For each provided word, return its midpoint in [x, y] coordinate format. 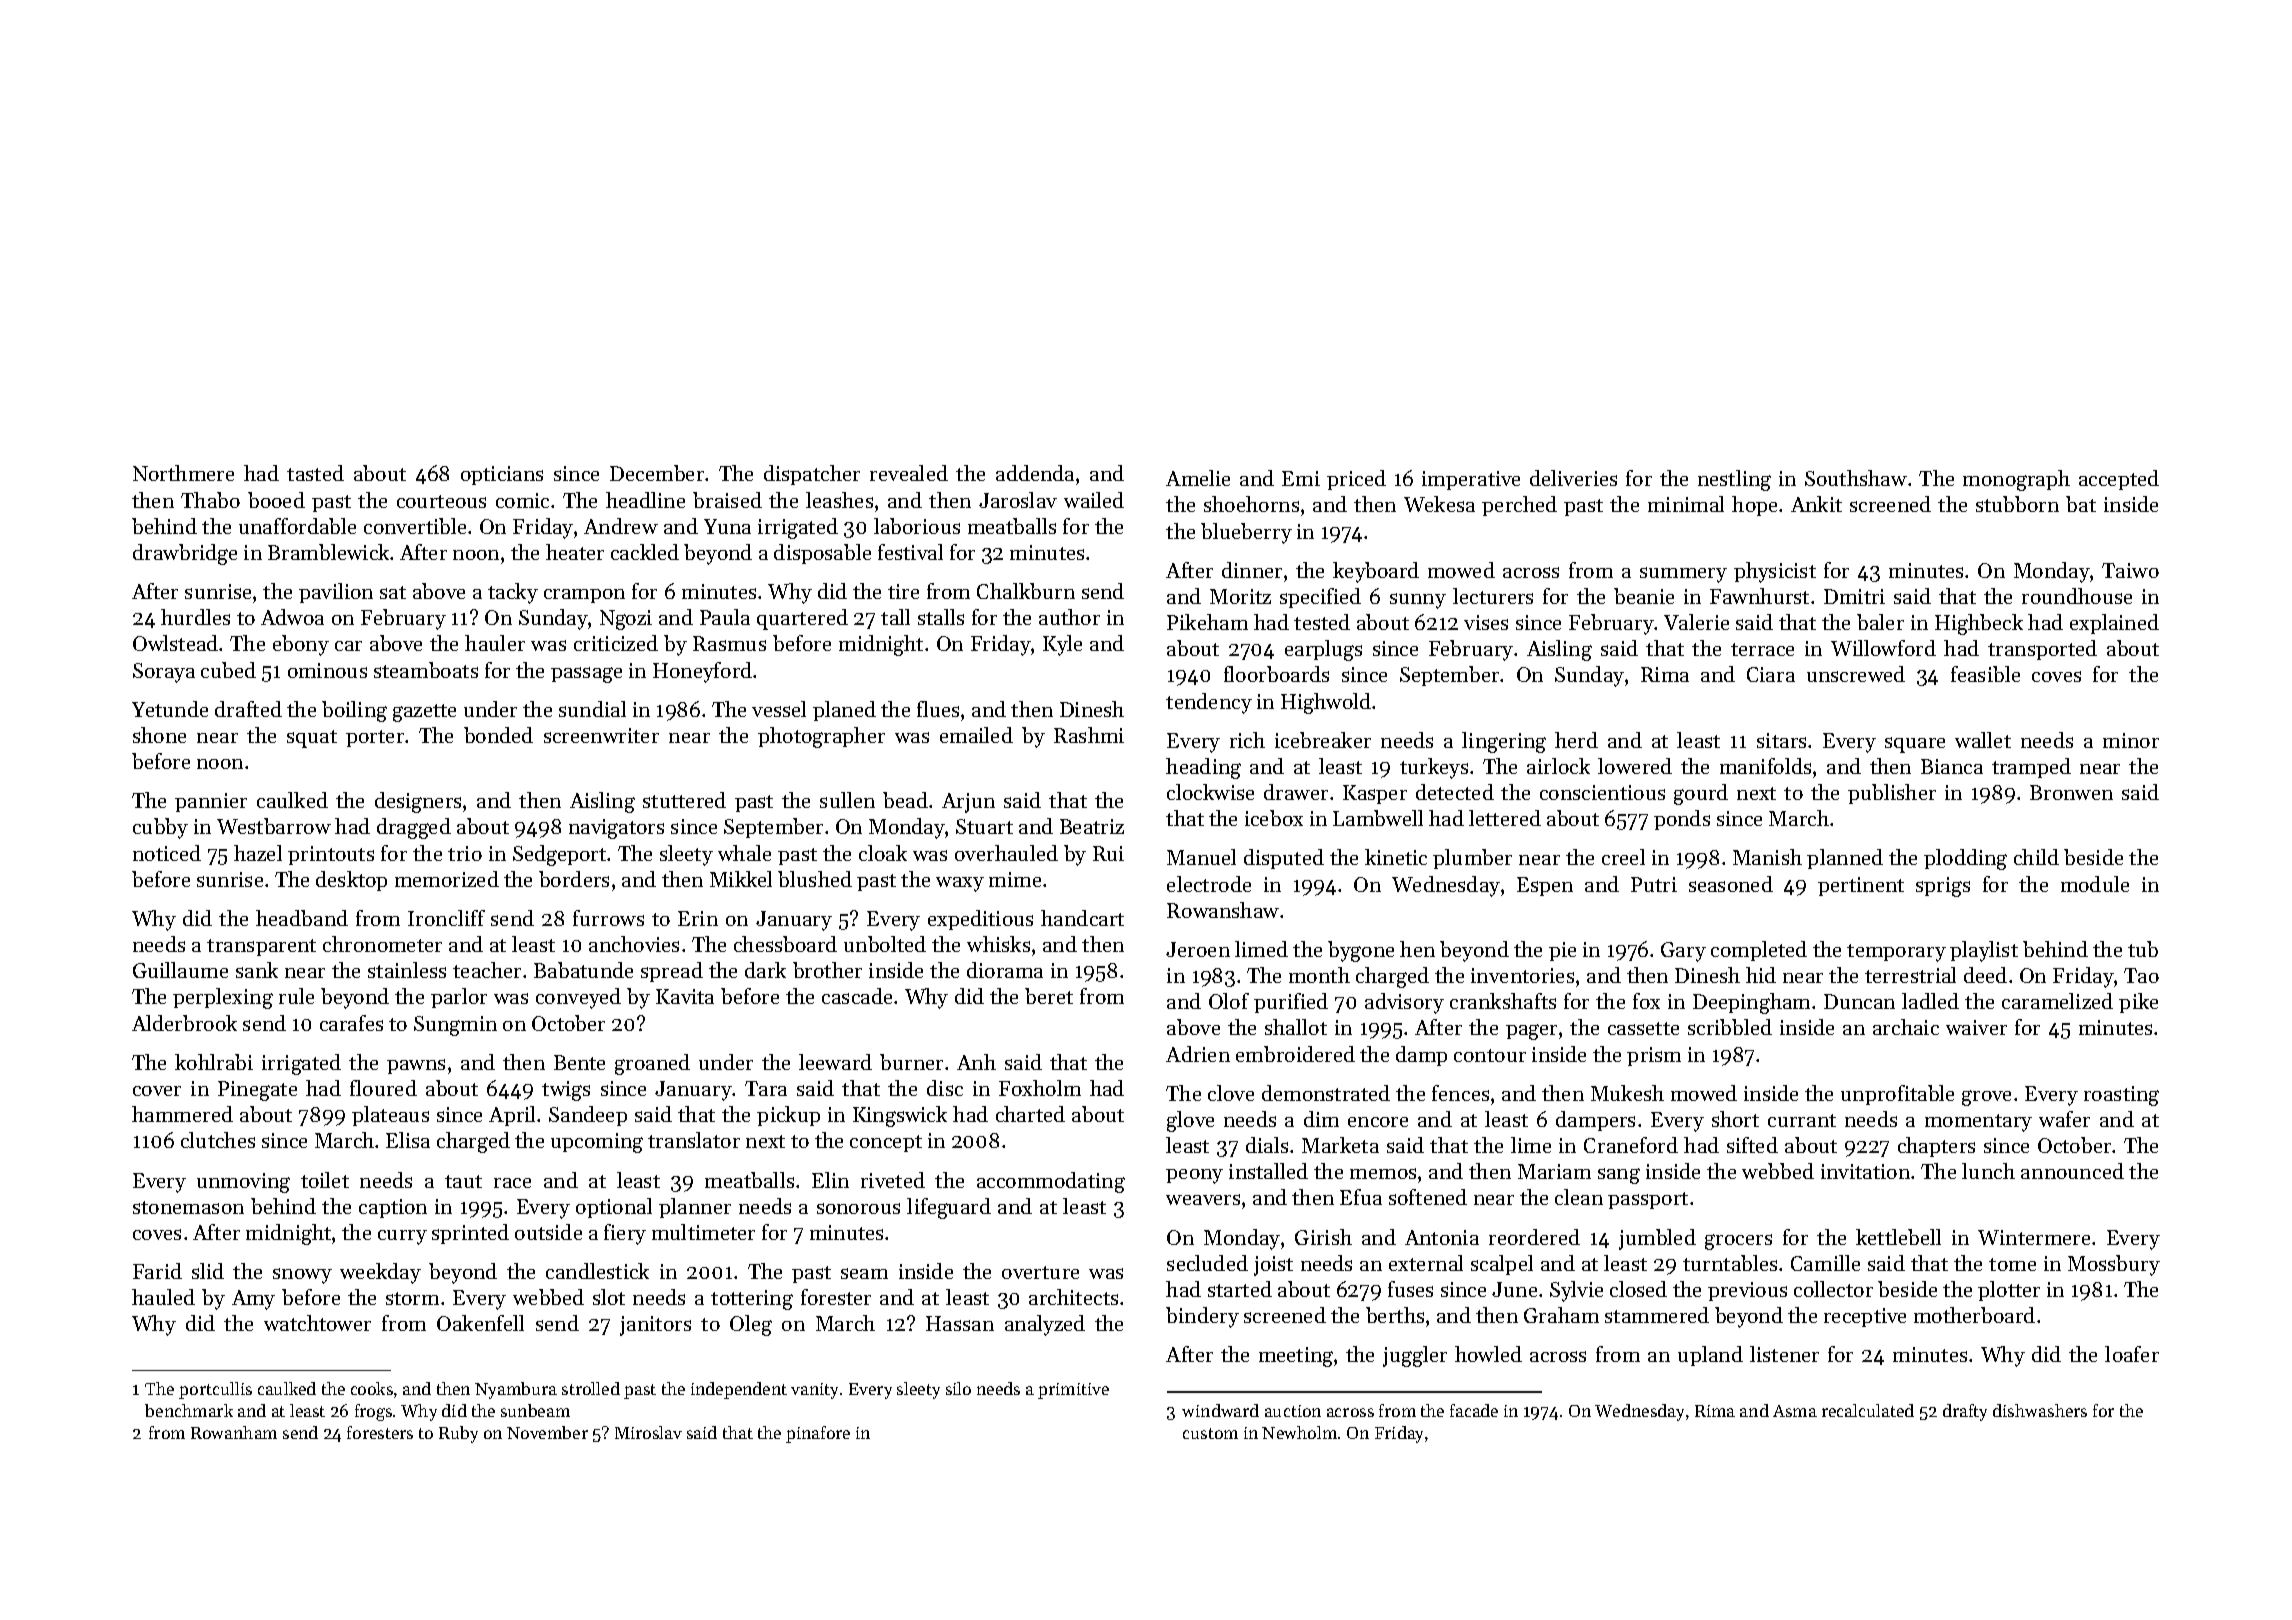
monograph [2016, 480]
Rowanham [234, 1432]
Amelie [1198, 478]
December [657, 473]
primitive [1073, 1391]
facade [1474, 1410]
